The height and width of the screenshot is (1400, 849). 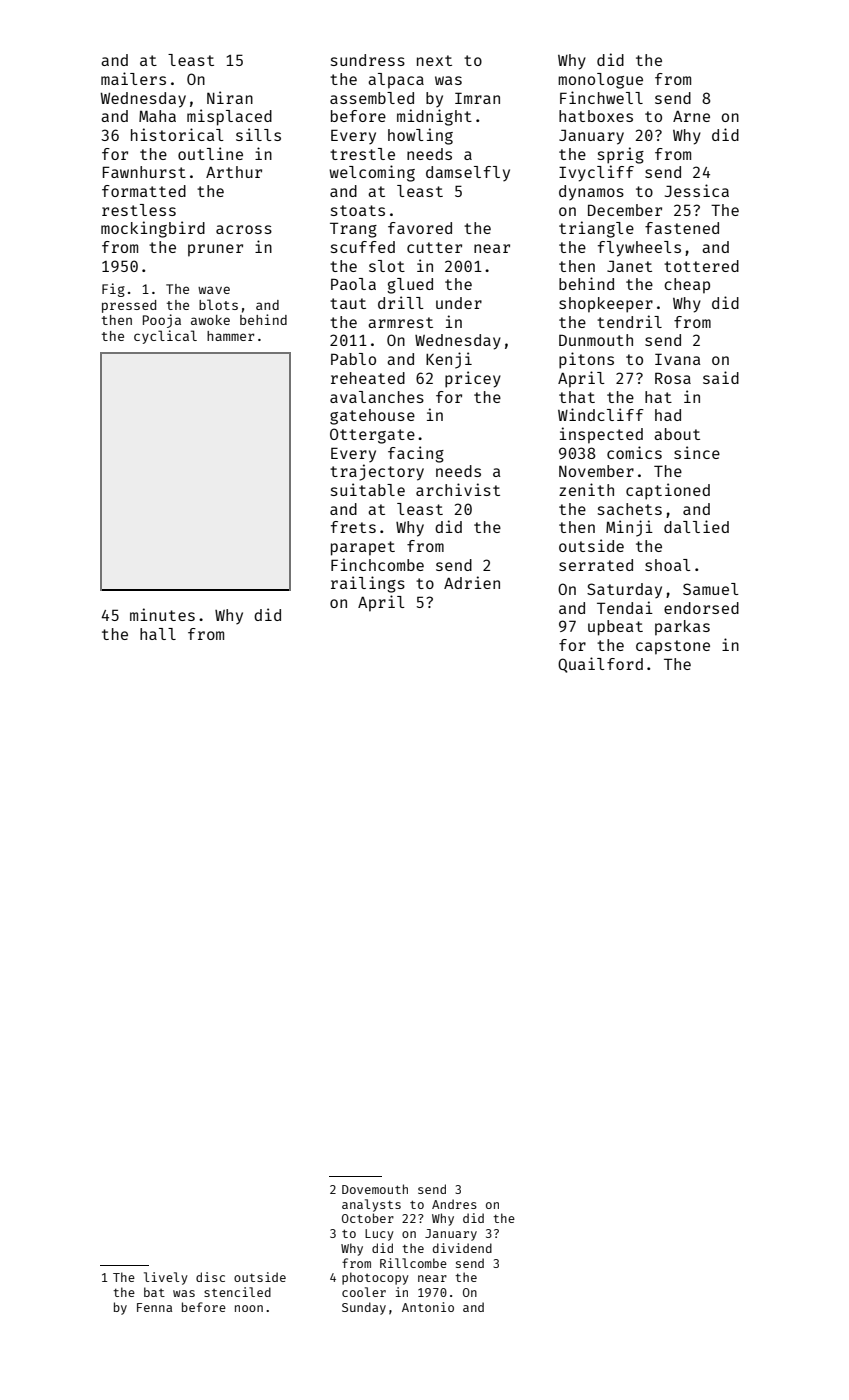 What do you see at coordinates (673, 647) in the screenshot?
I see `capstone` at bounding box center [673, 647].
